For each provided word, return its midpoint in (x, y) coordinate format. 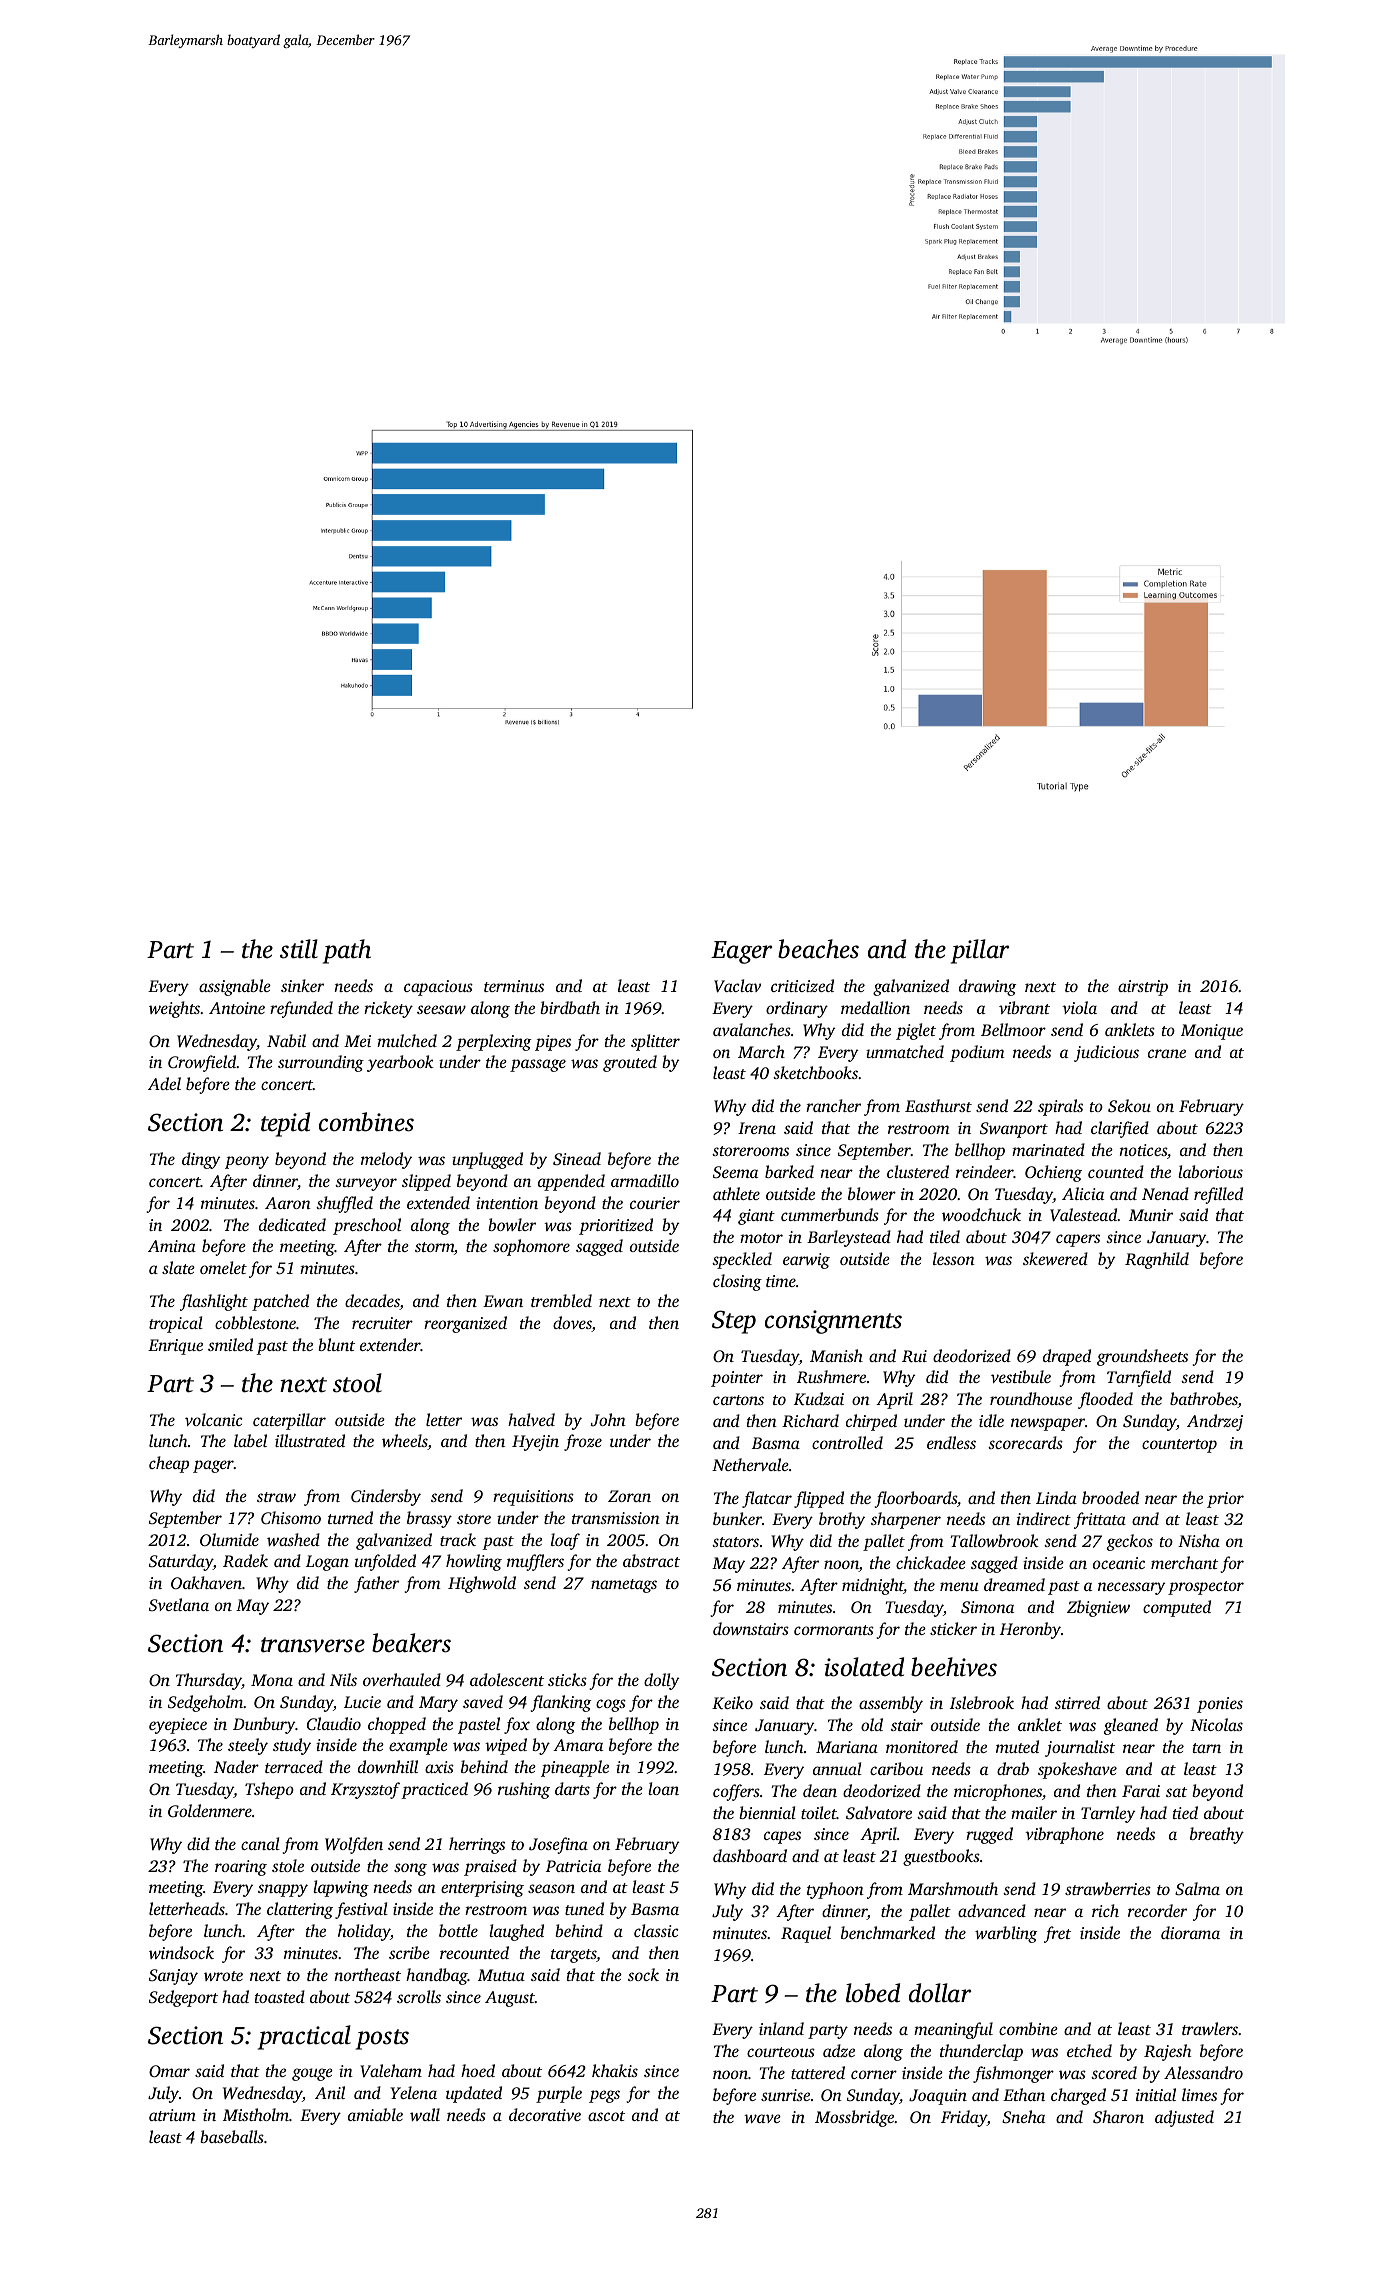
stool (357, 1383)
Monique (1212, 1032)
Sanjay (173, 1977)
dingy (201, 1160)
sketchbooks (815, 1072)
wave (762, 2118)
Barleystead (849, 1238)
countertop (1179, 1446)
